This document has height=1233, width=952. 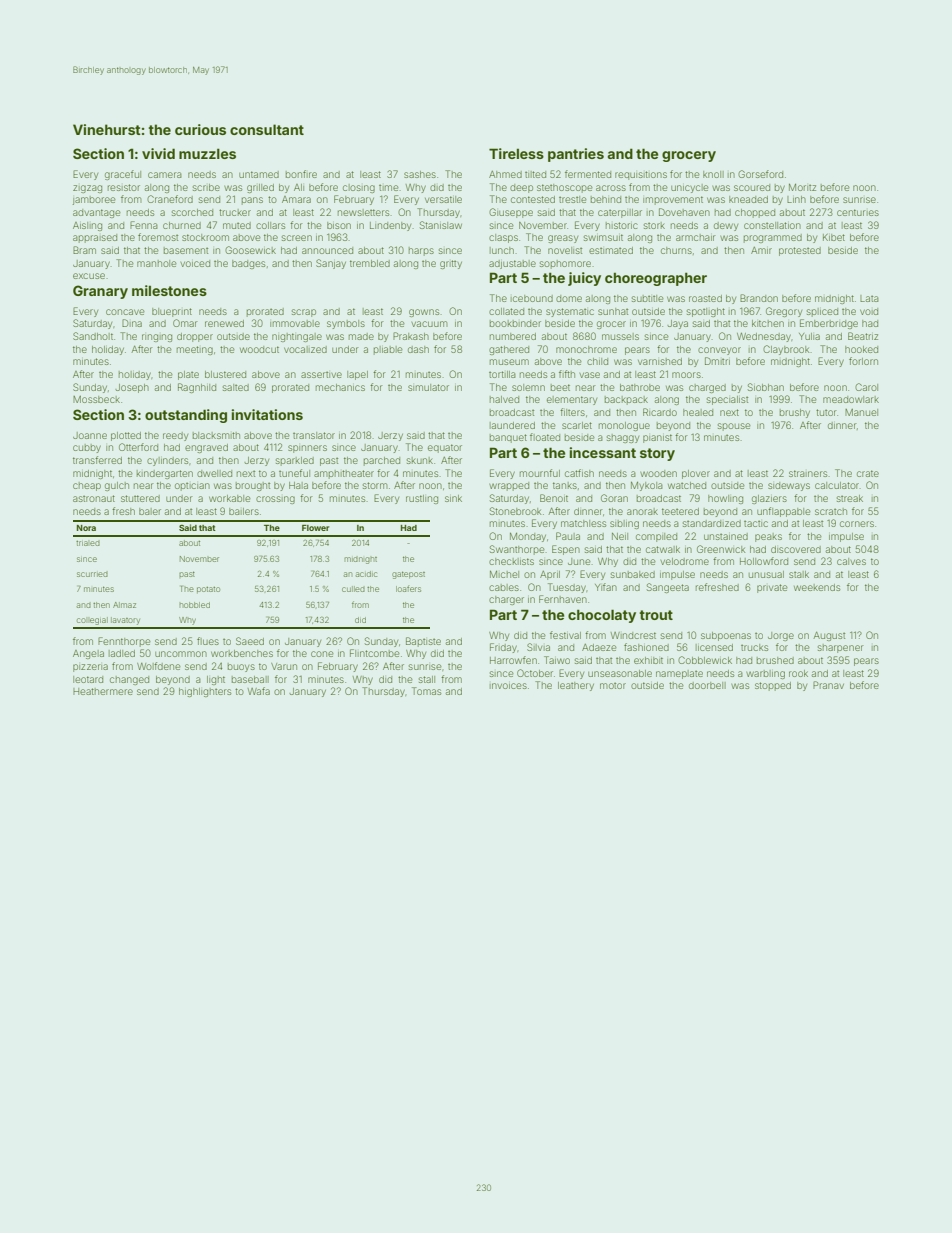 What do you see at coordinates (316, 528) in the document?
I see `Flower` at bounding box center [316, 528].
